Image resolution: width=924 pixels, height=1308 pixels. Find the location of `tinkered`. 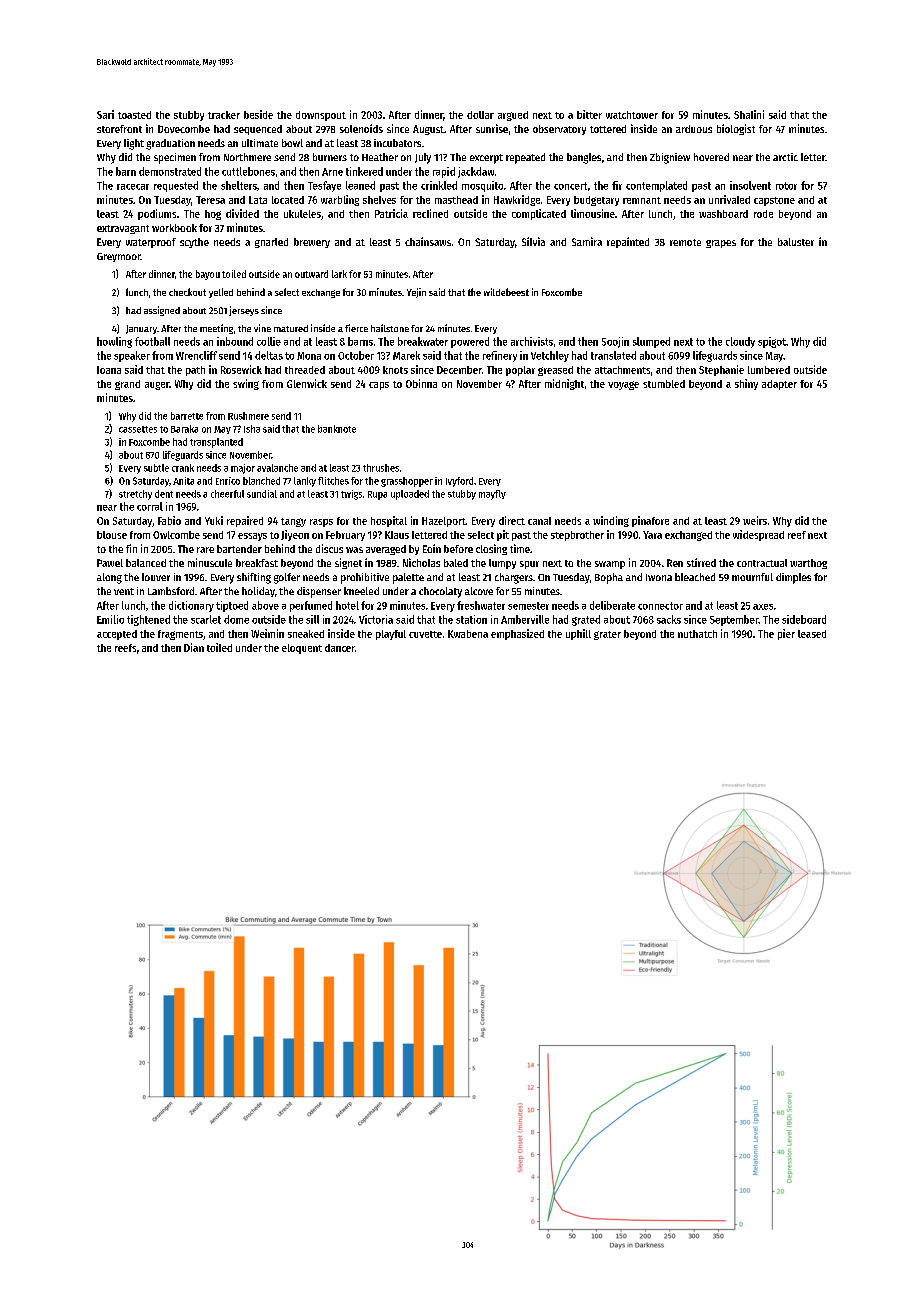

tinkered is located at coordinates (364, 171).
